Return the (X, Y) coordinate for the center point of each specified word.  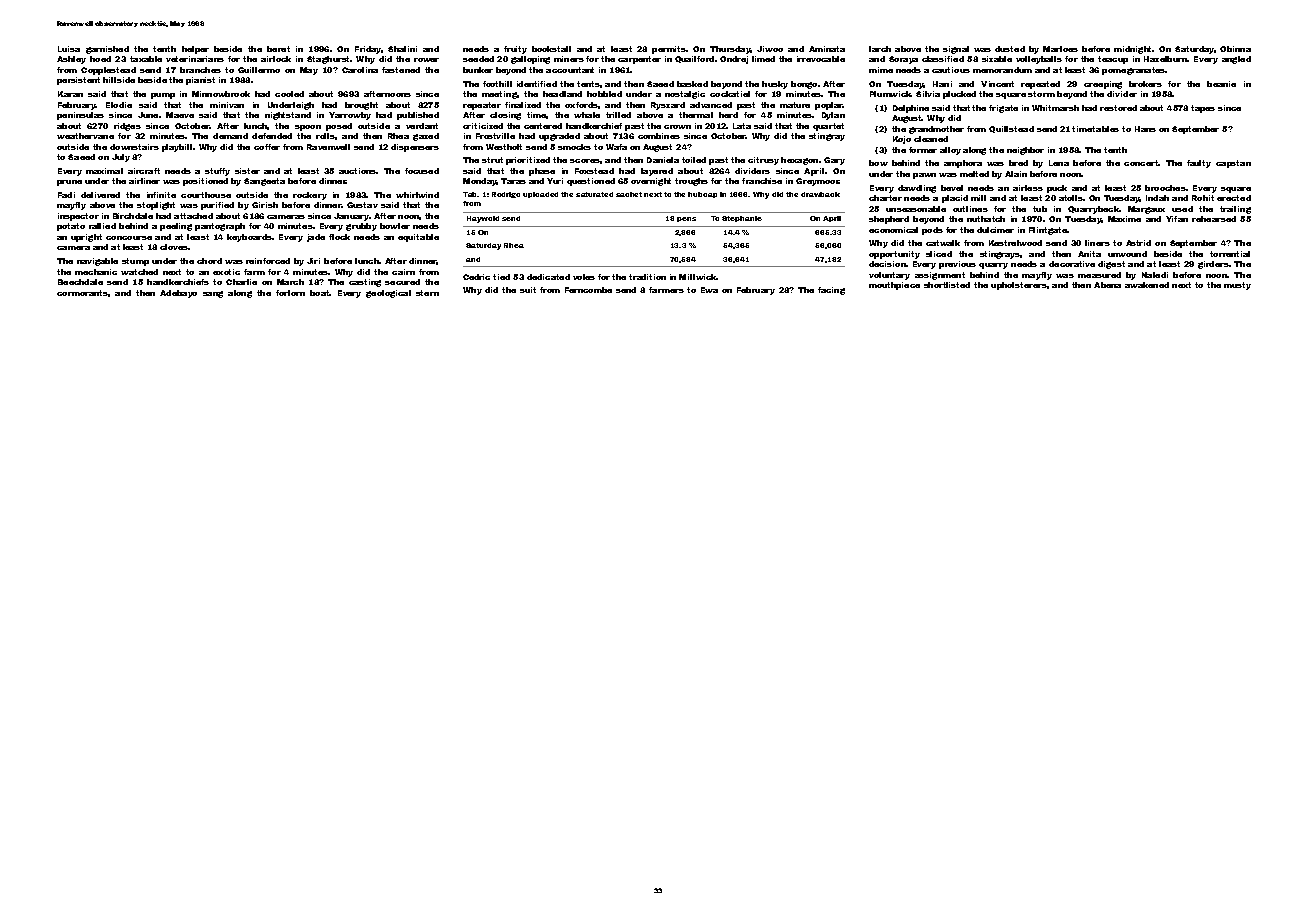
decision (887, 264)
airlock (276, 59)
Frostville (495, 136)
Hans (1145, 129)
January (351, 217)
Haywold (483, 219)
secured (402, 282)
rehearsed (1214, 219)
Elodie (119, 105)
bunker (478, 70)
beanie (1221, 84)
